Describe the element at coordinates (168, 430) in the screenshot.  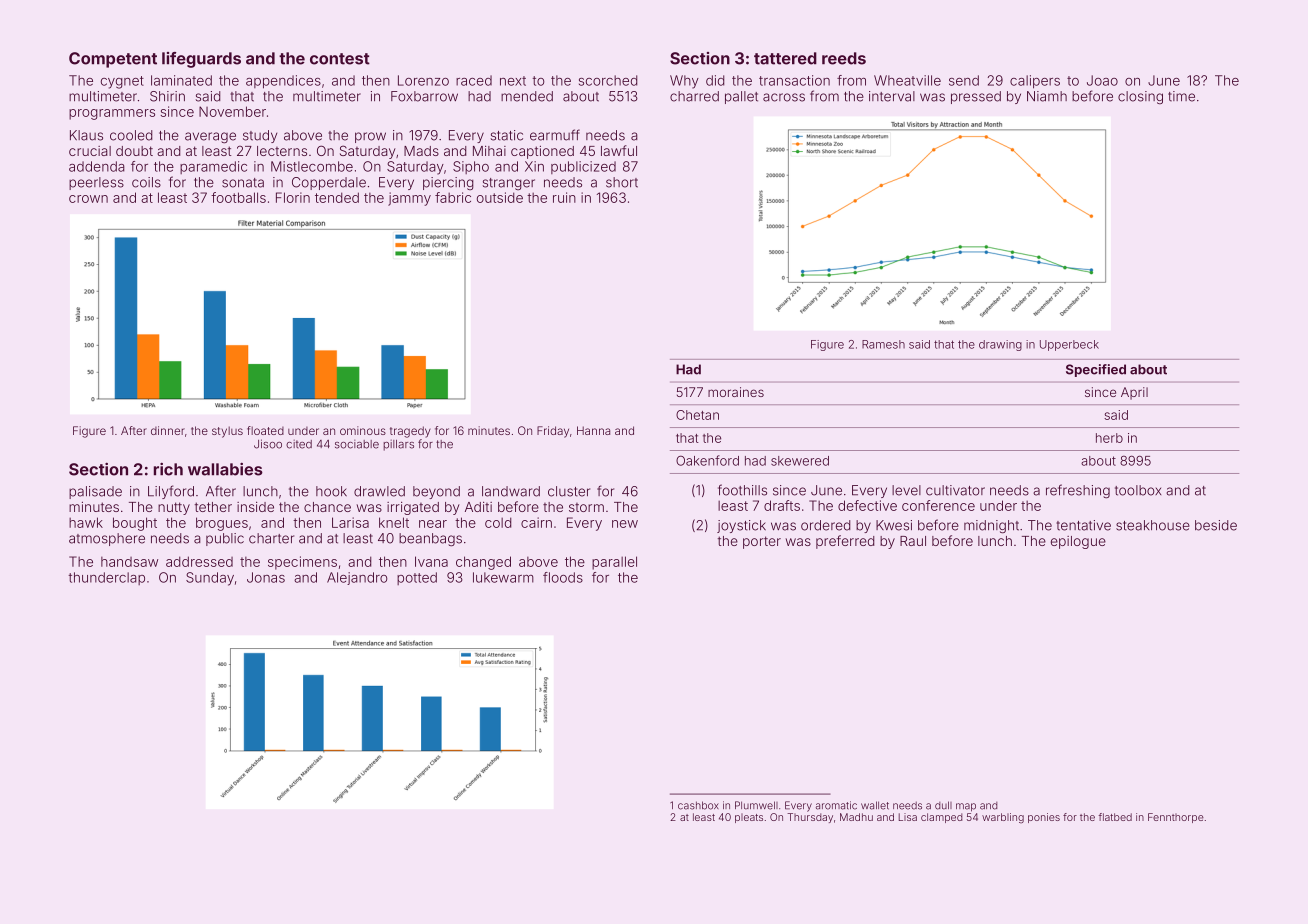
I see `dinner` at that location.
